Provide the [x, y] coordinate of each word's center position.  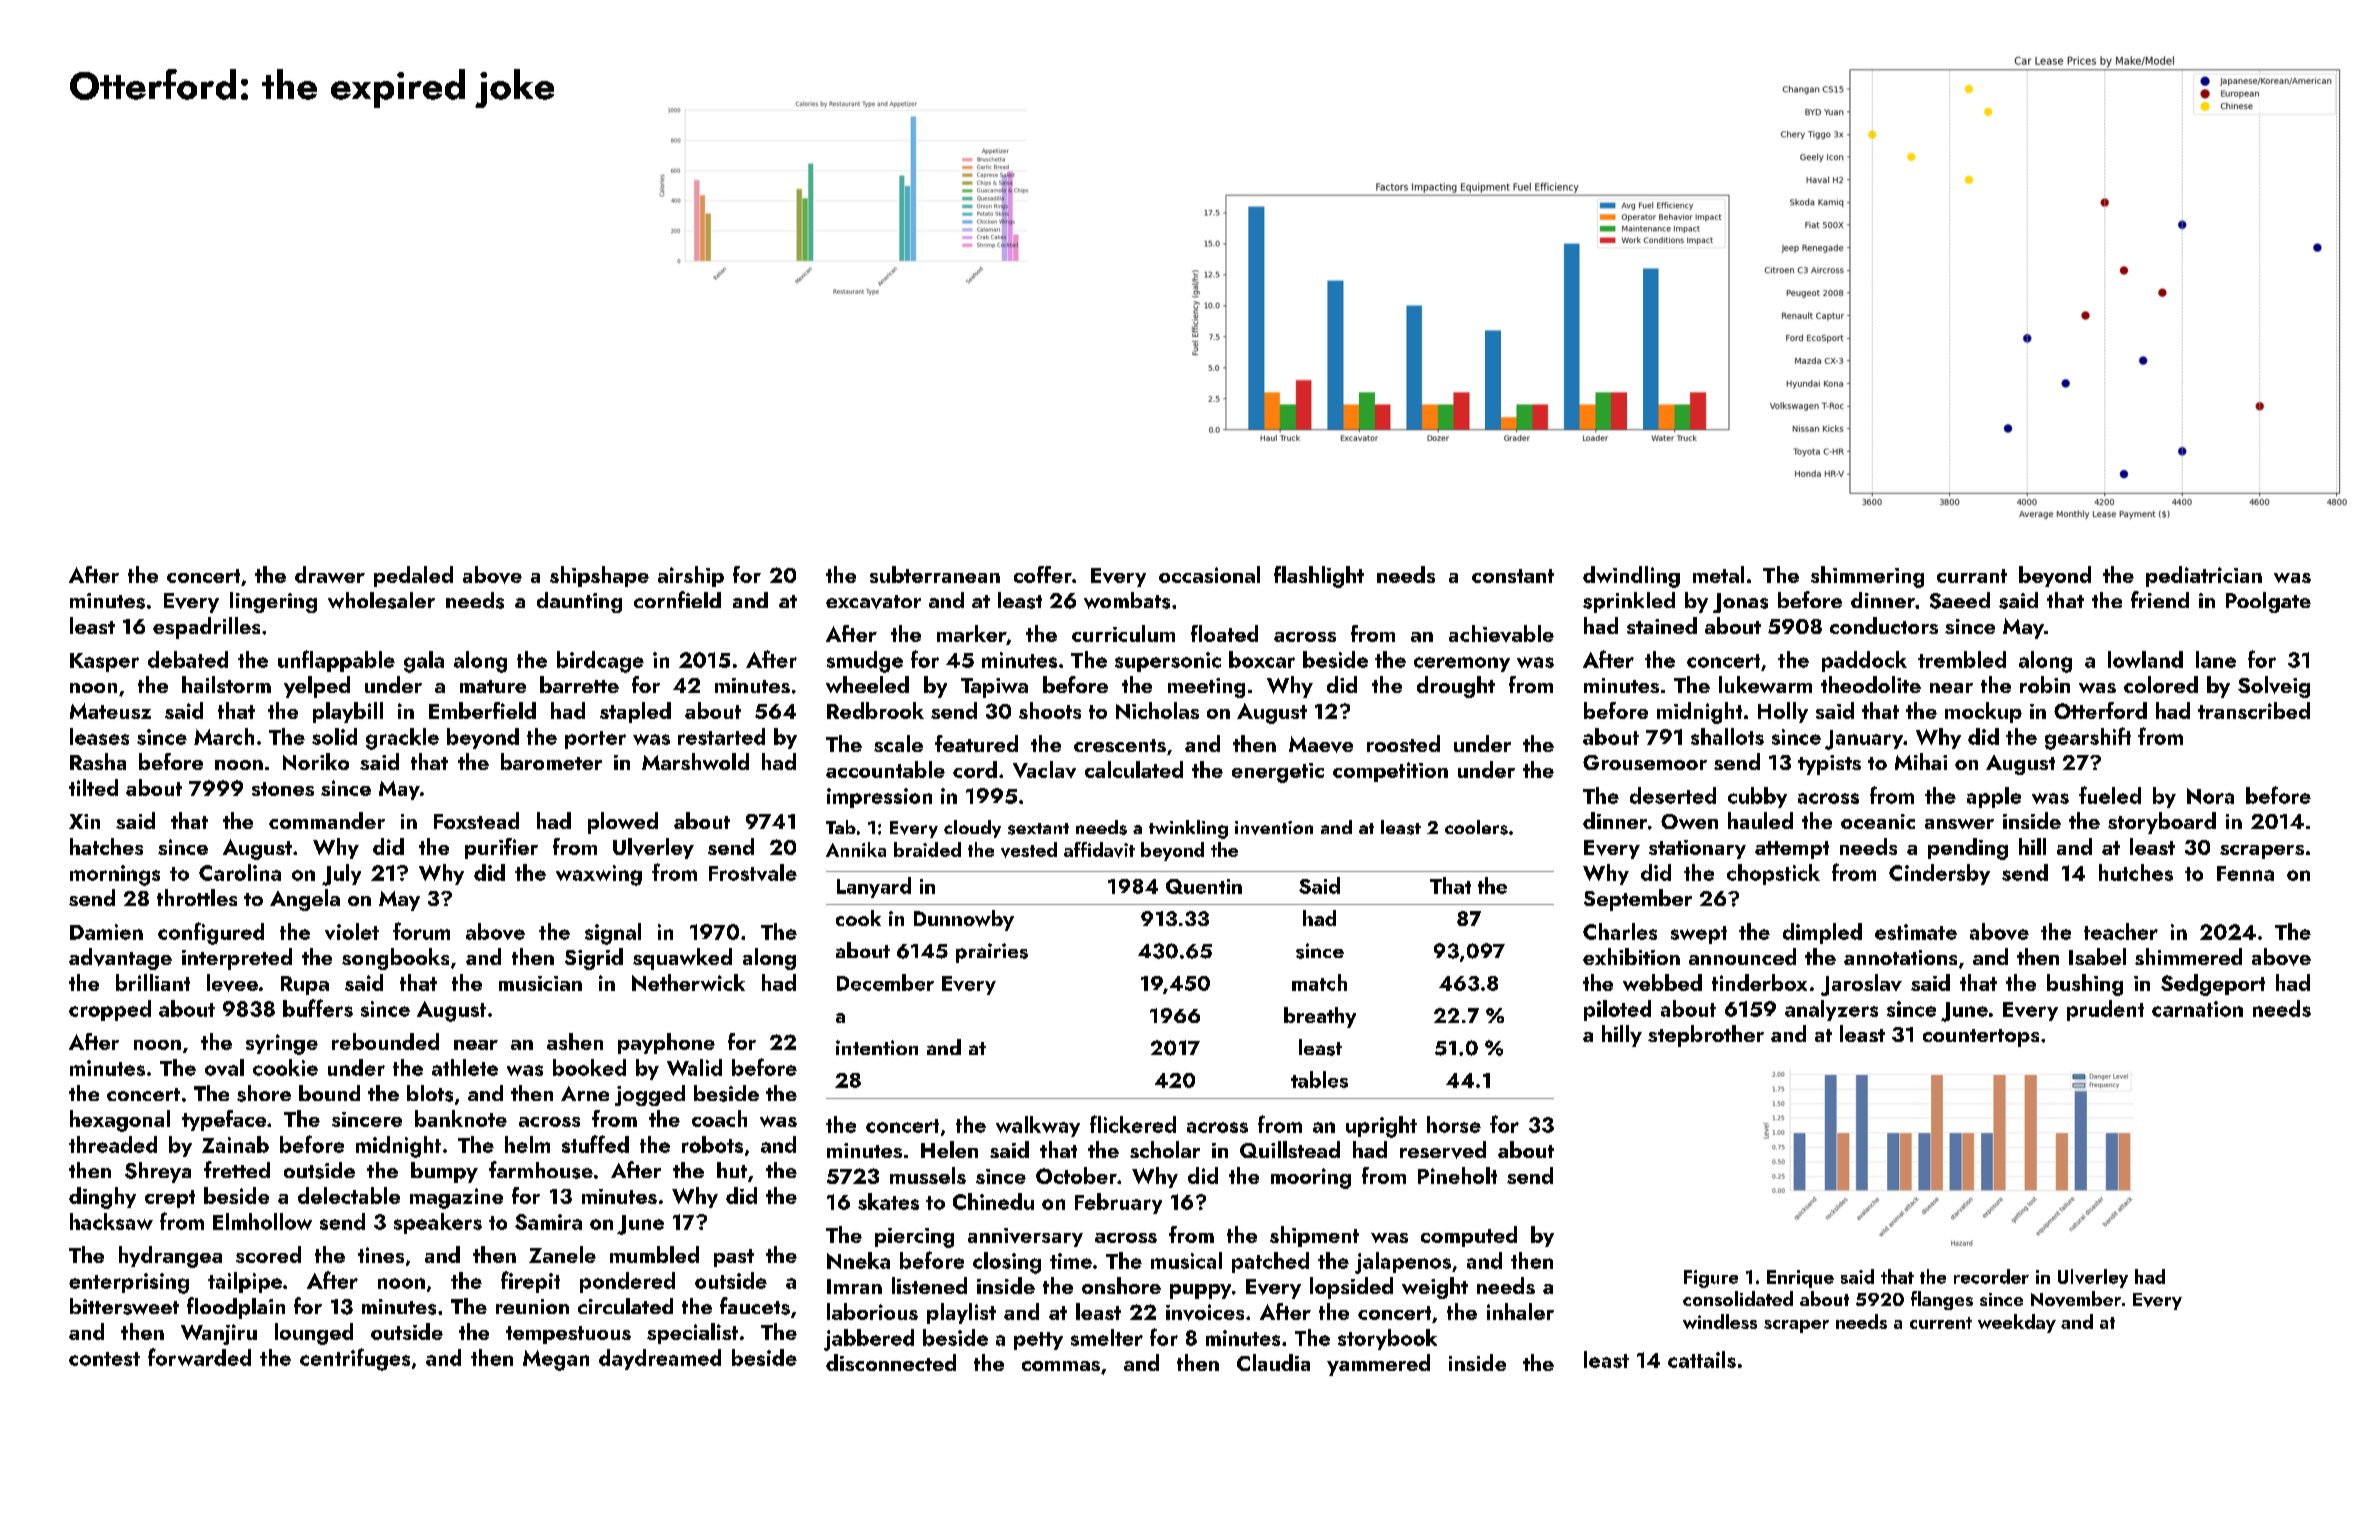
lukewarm [1765, 684]
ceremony [1462, 664]
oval [224, 1067]
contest [104, 1359]
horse [1454, 1124]
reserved [1443, 1150]
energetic [1278, 773]
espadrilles [206, 628]
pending [1968, 849]
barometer [551, 761]
